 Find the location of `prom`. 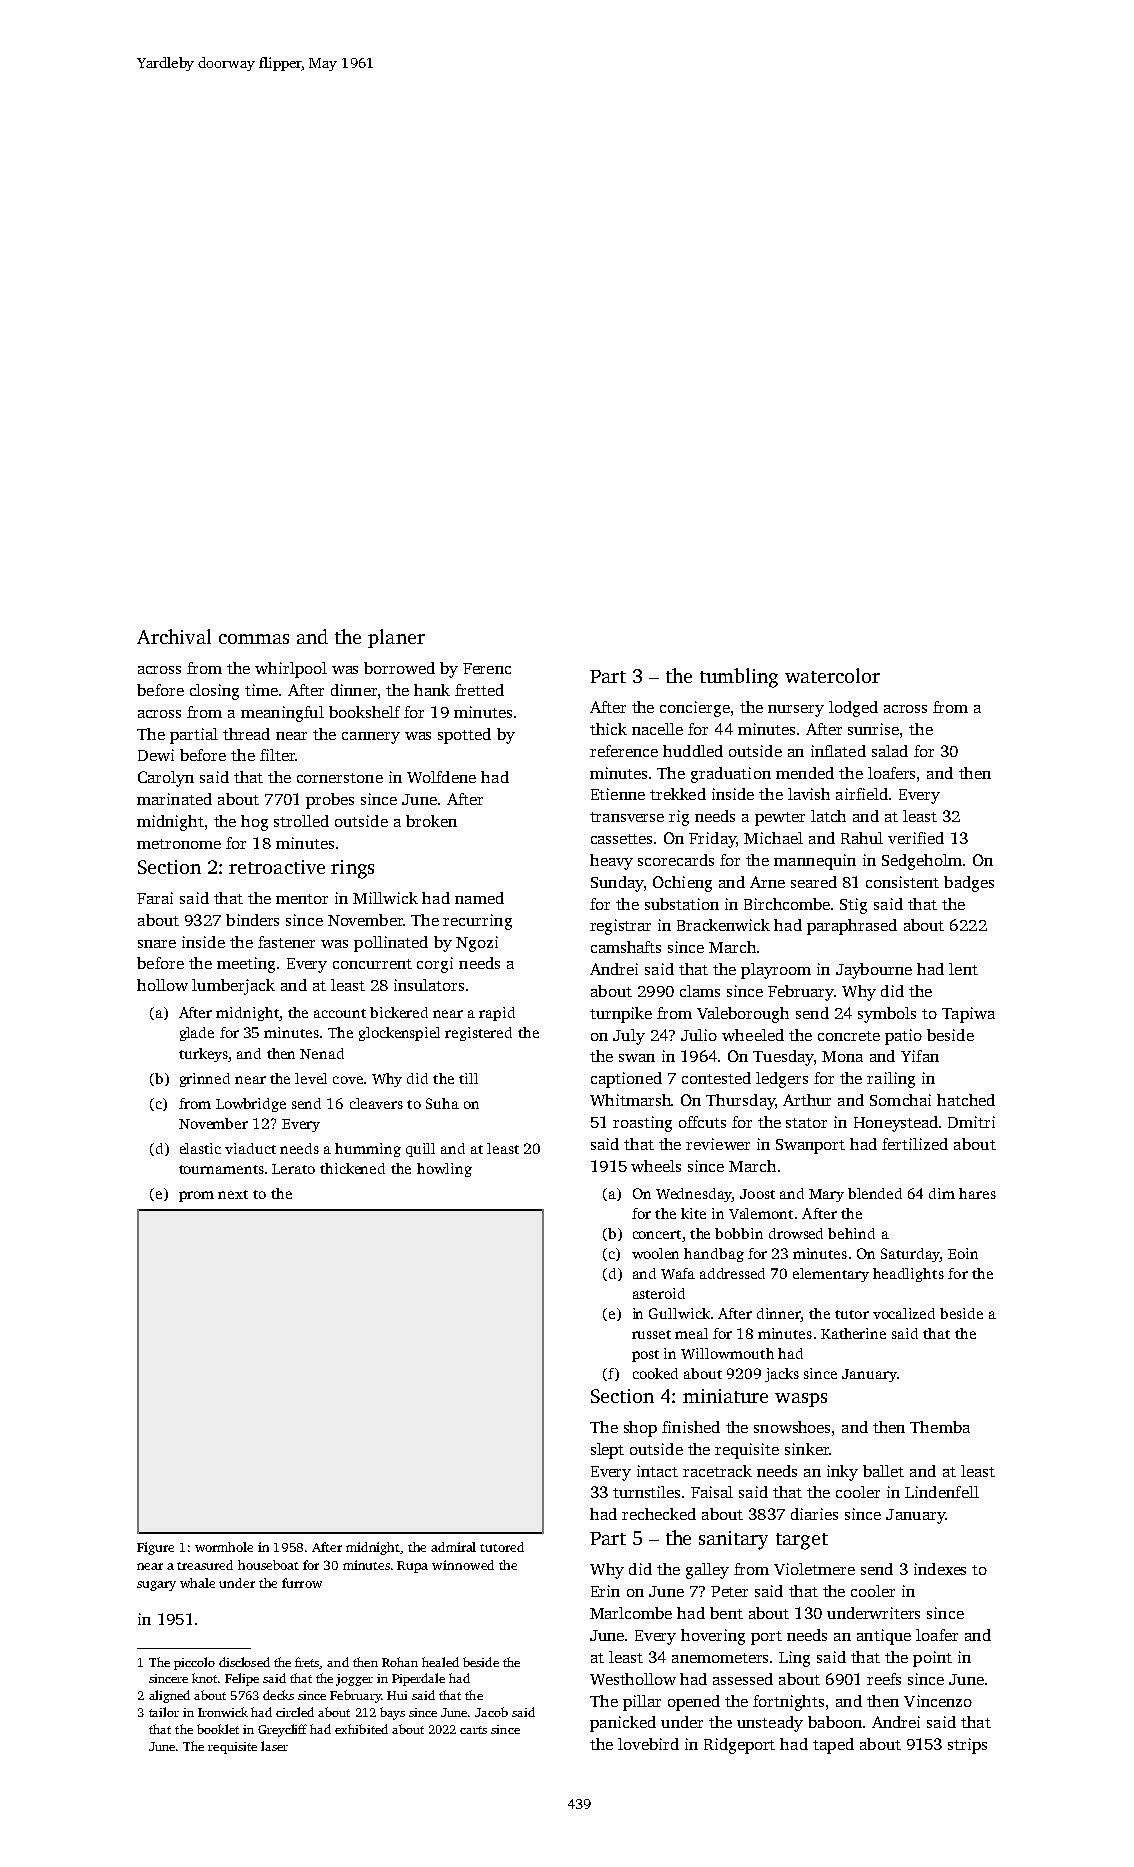

prom is located at coordinates (196, 1196).
